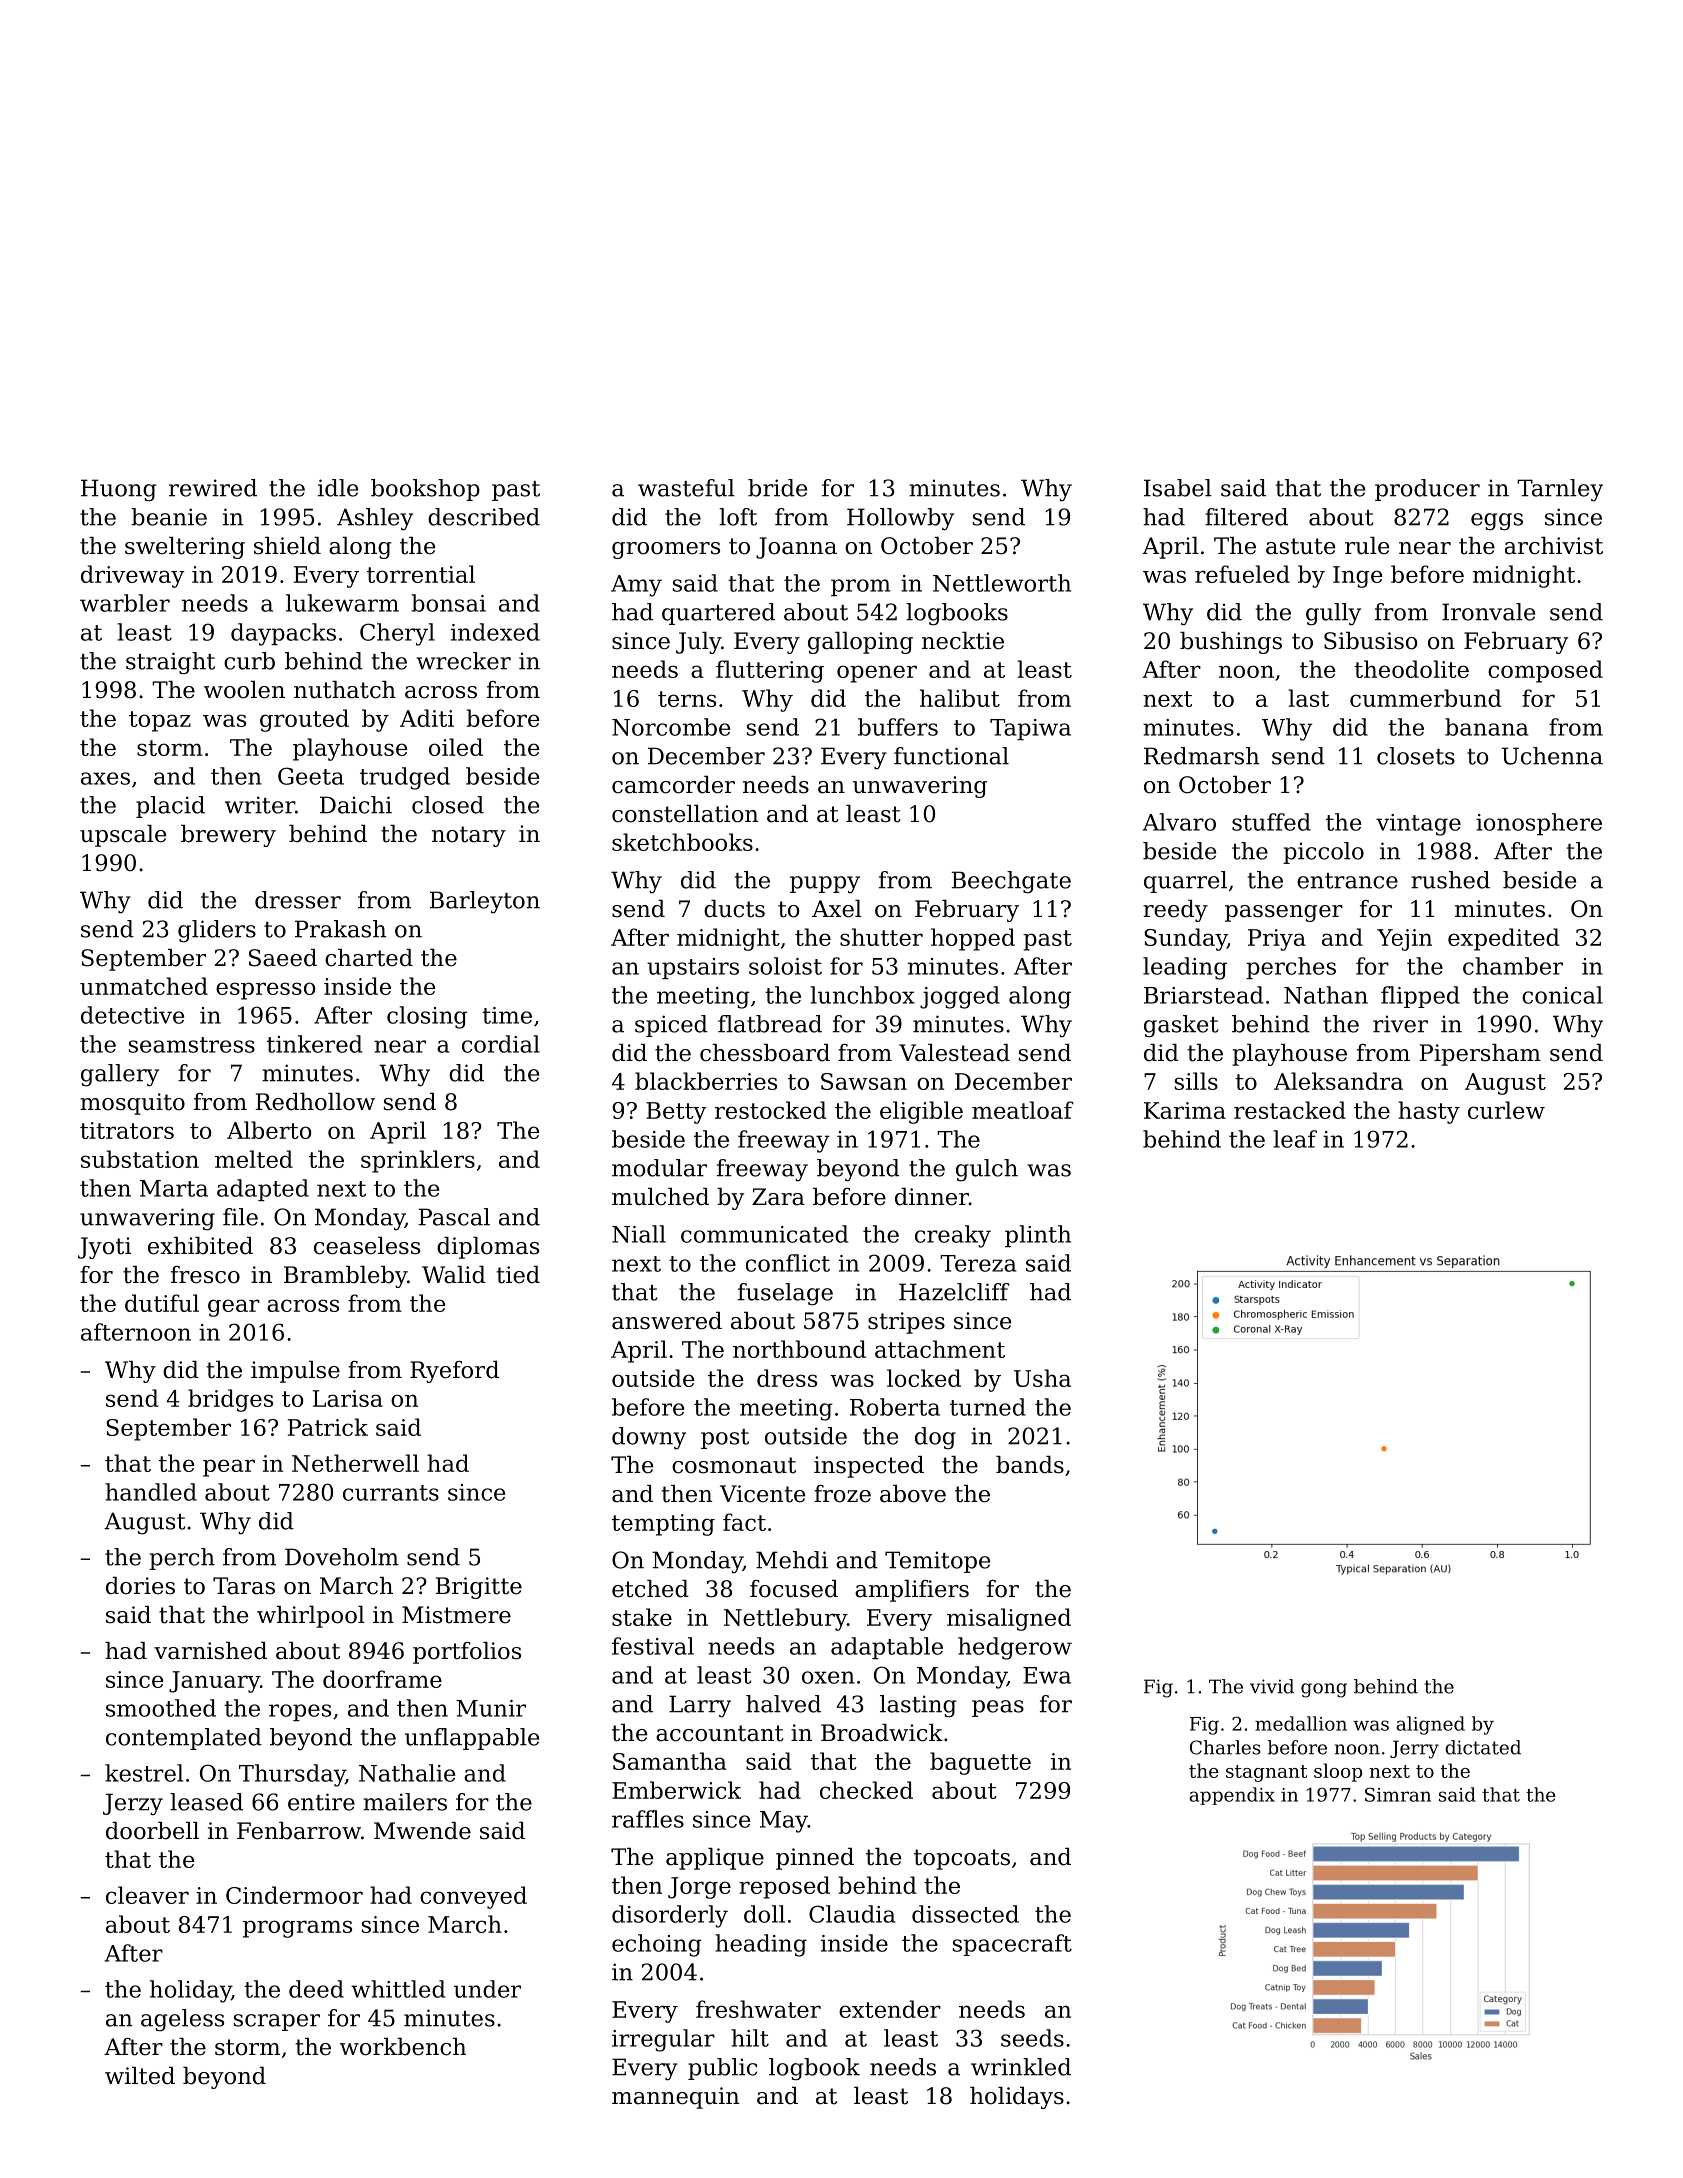 This image has height=2178, width=1683. I want to click on pinned, so click(815, 1859).
